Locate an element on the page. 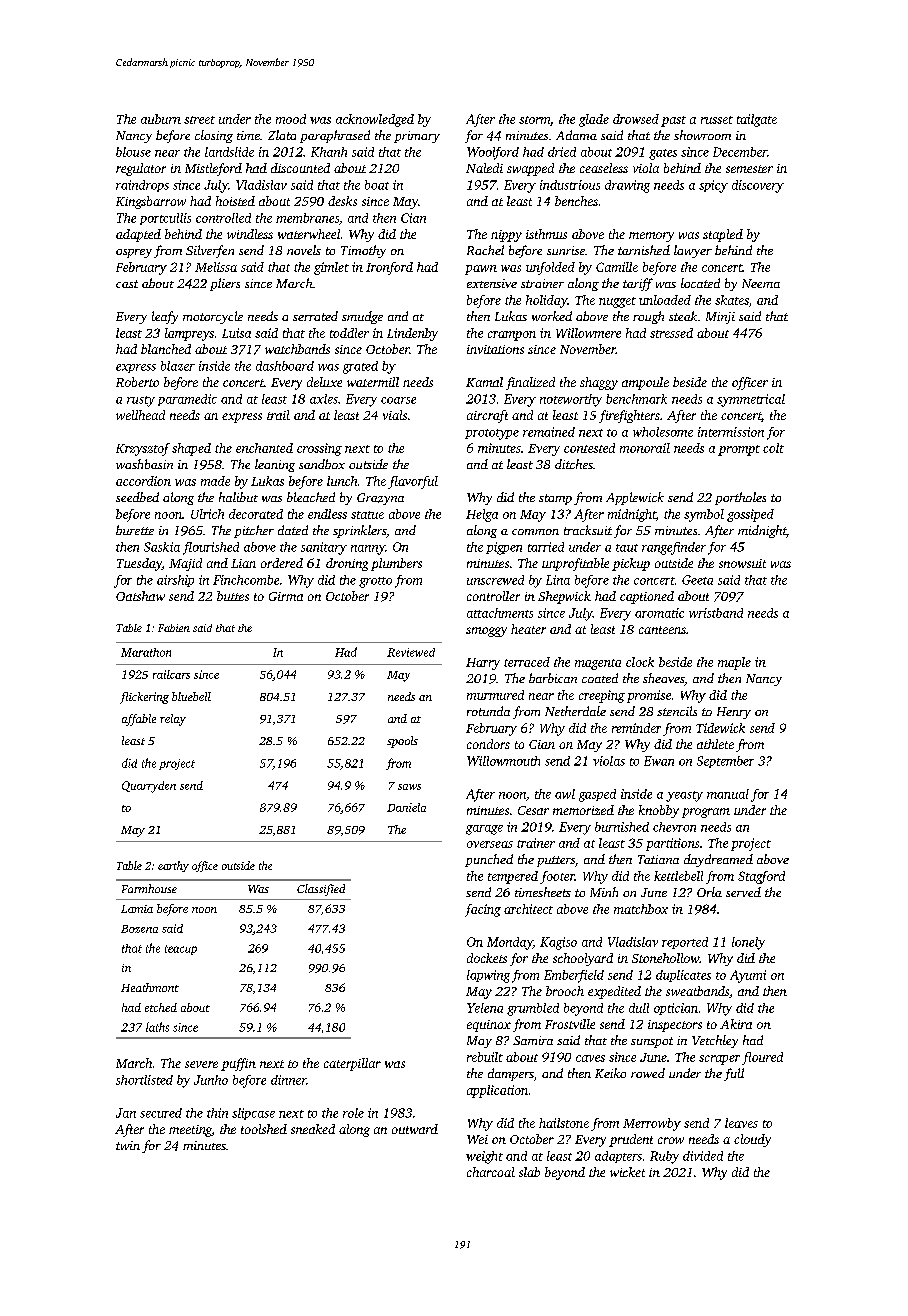 The image size is (908, 1316). auburn is located at coordinates (161, 119).
